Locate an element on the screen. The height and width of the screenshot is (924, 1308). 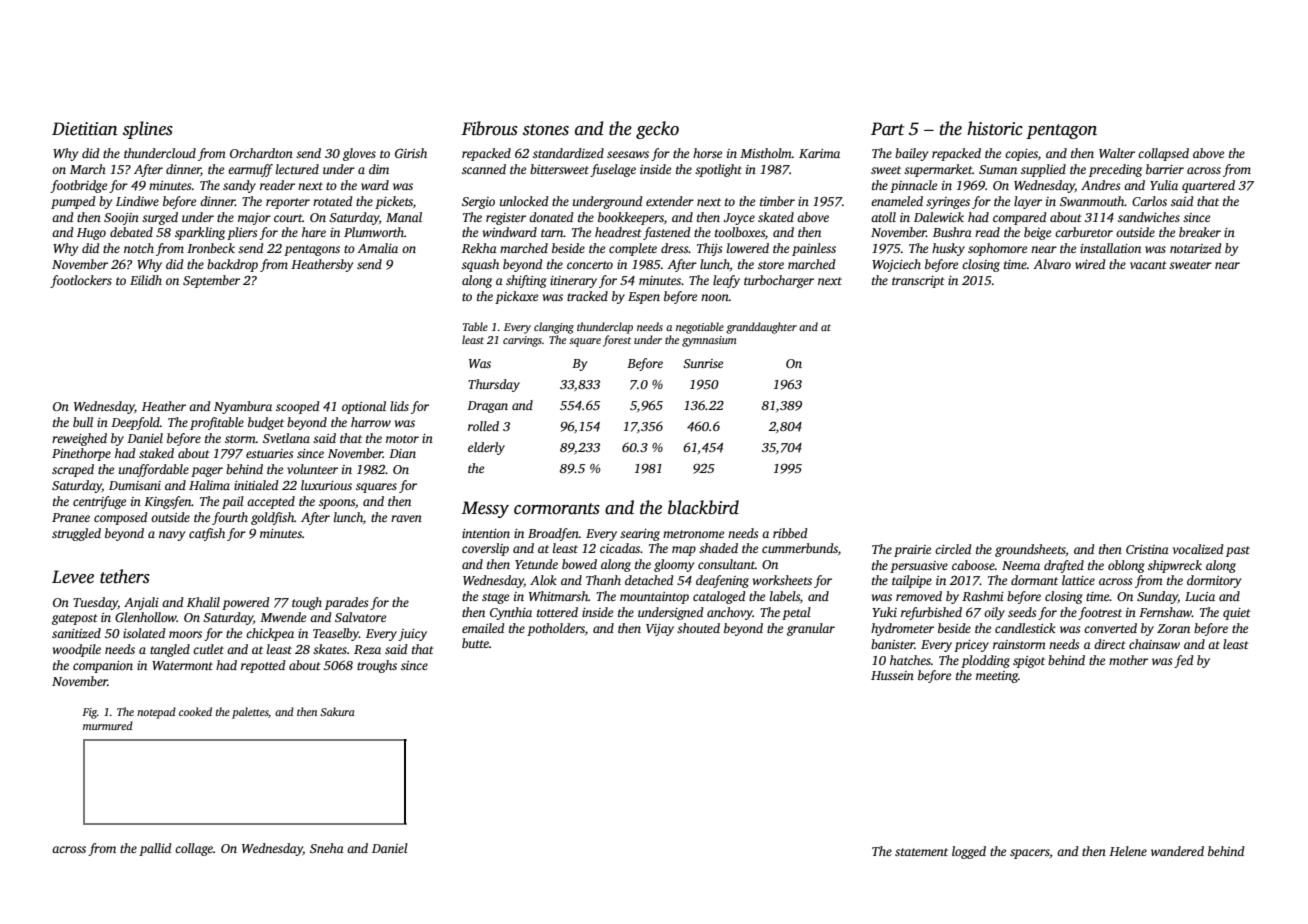
Sunrise is located at coordinates (703, 363).
